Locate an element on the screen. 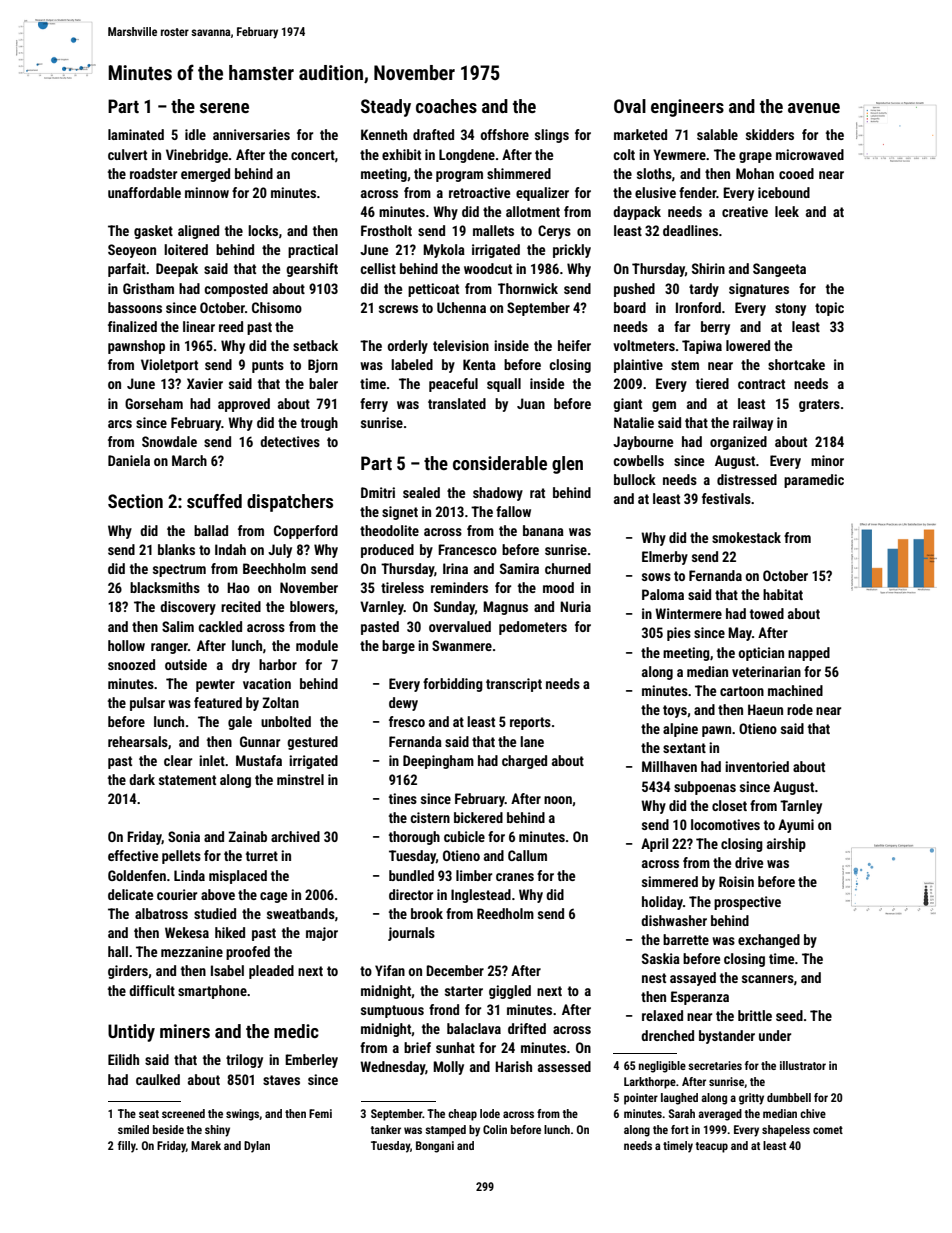  habitat is located at coordinates (783, 594).
